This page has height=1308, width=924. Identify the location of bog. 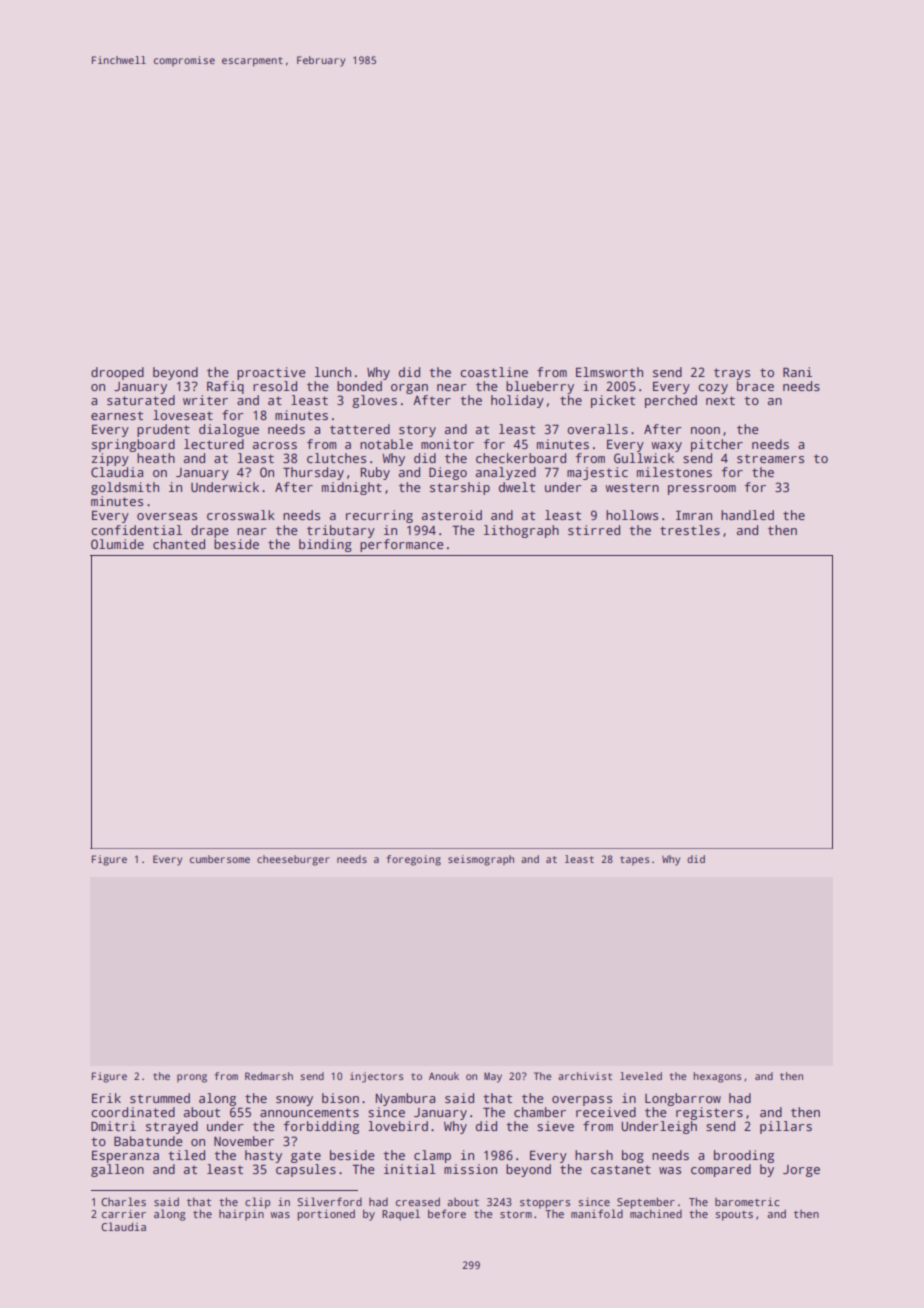
(633, 1156).
